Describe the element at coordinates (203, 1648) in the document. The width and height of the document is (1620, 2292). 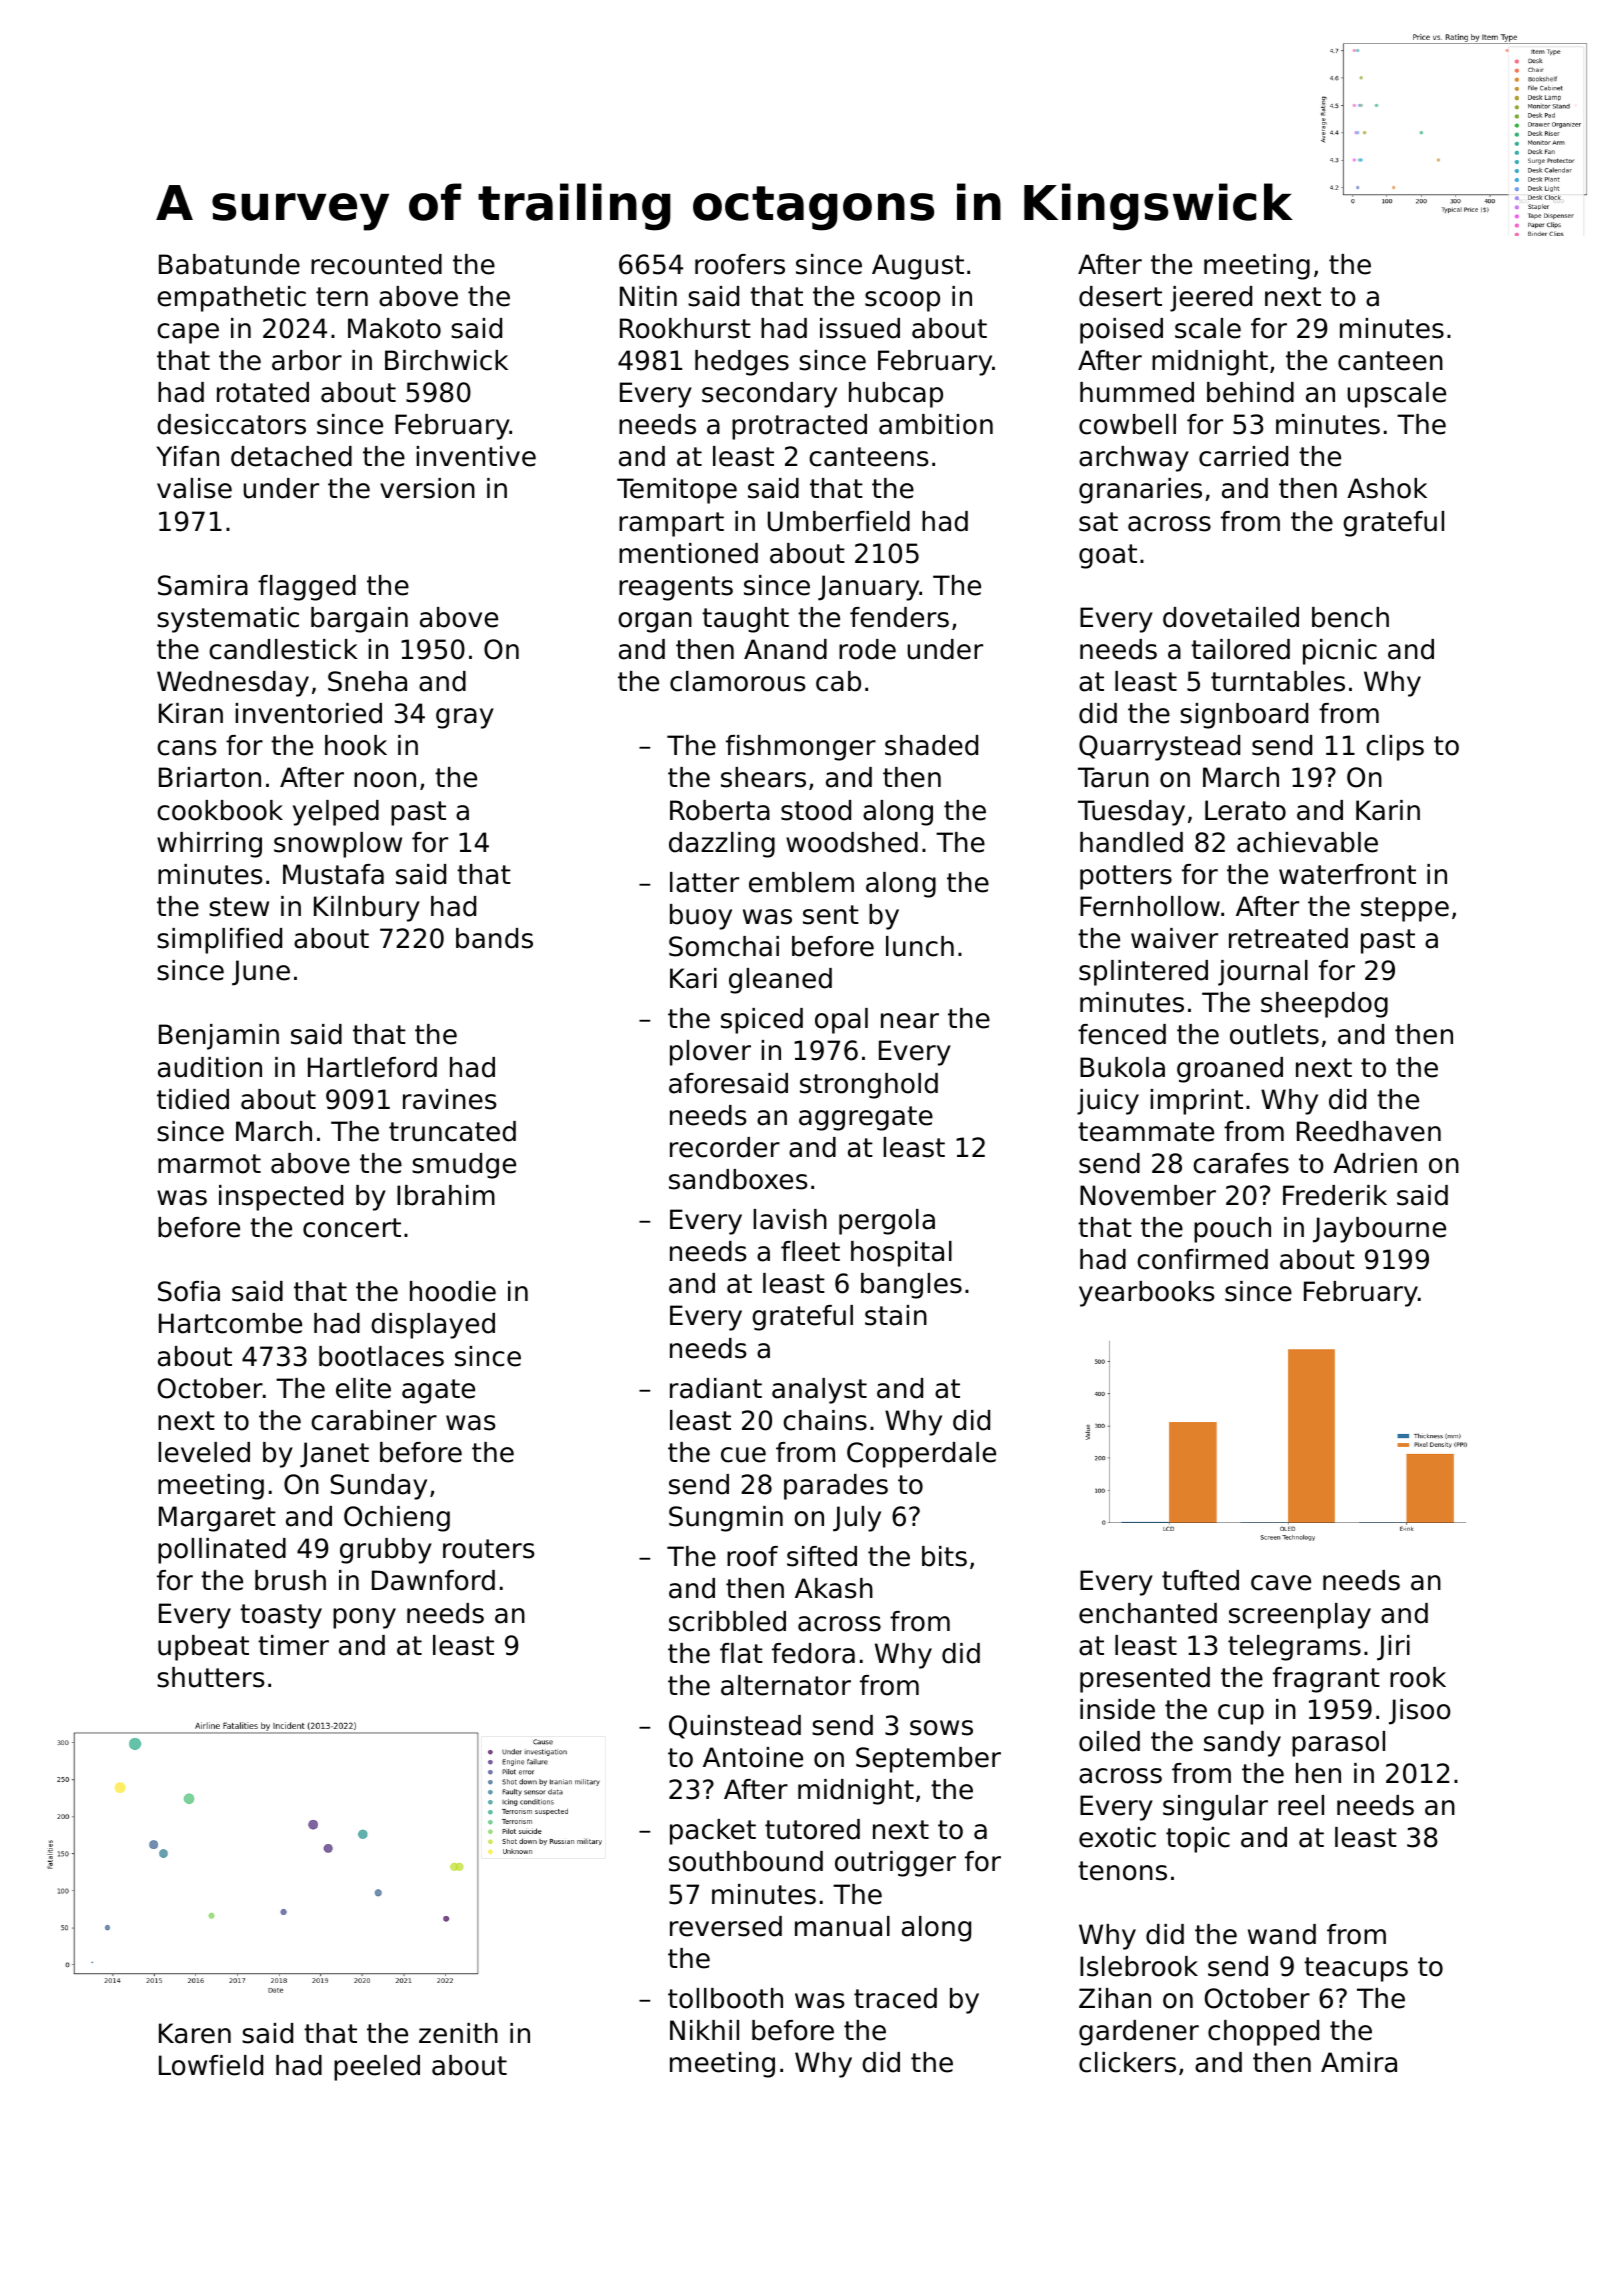
I see `upbeat` at that location.
